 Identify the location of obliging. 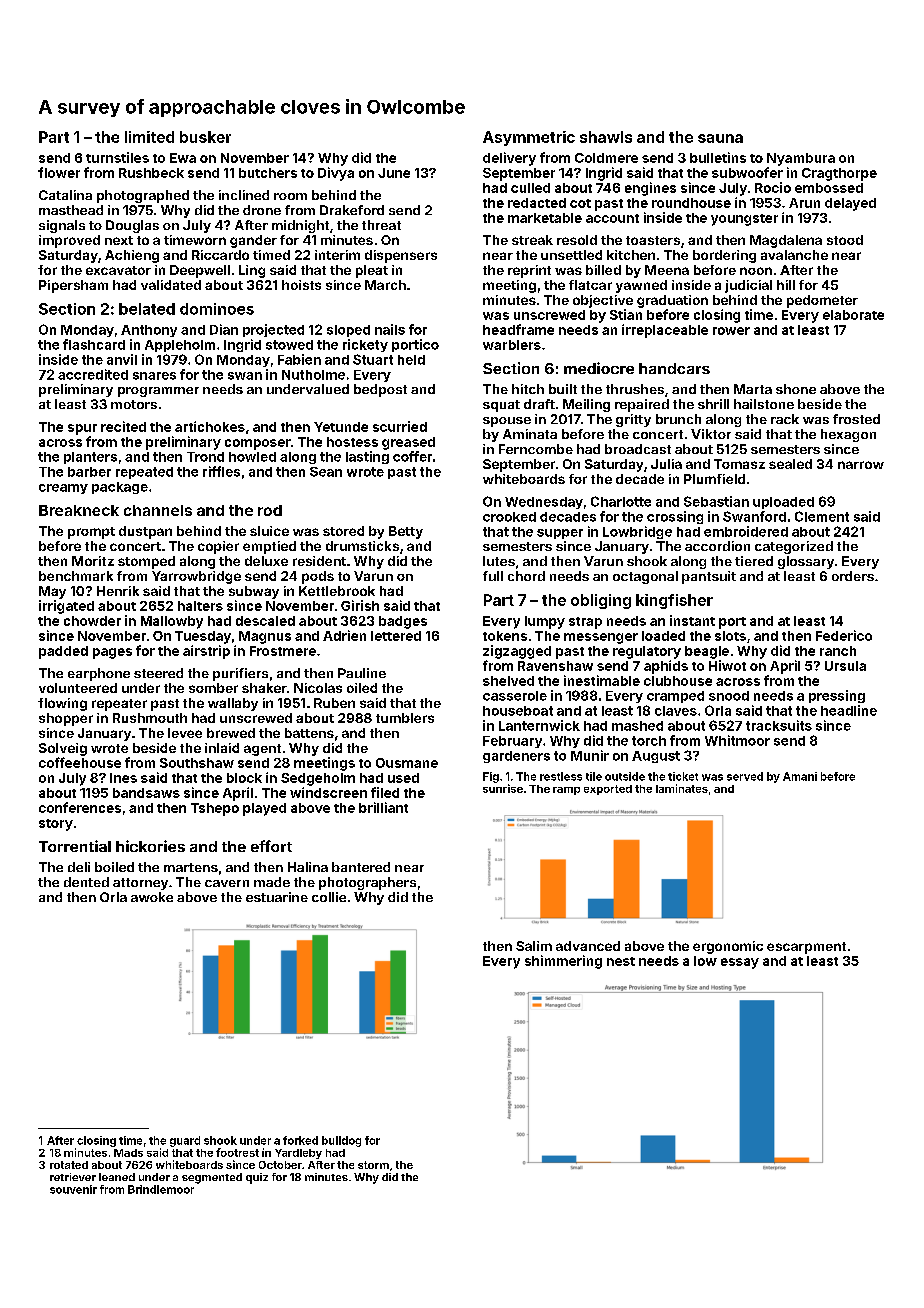
(601, 601).
